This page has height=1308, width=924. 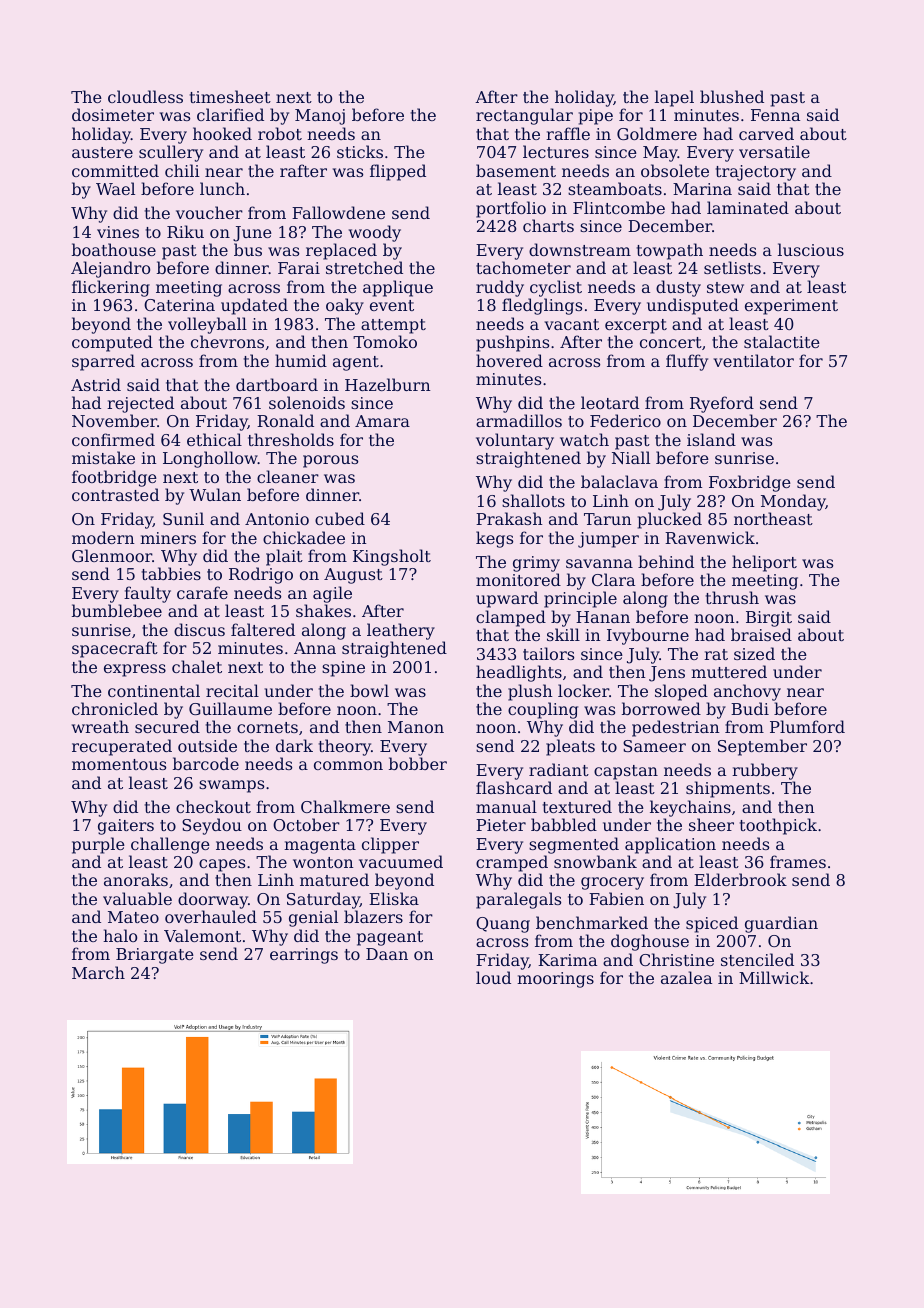 What do you see at coordinates (507, 599) in the page?
I see `upward` at bounding box center [507, 599].
